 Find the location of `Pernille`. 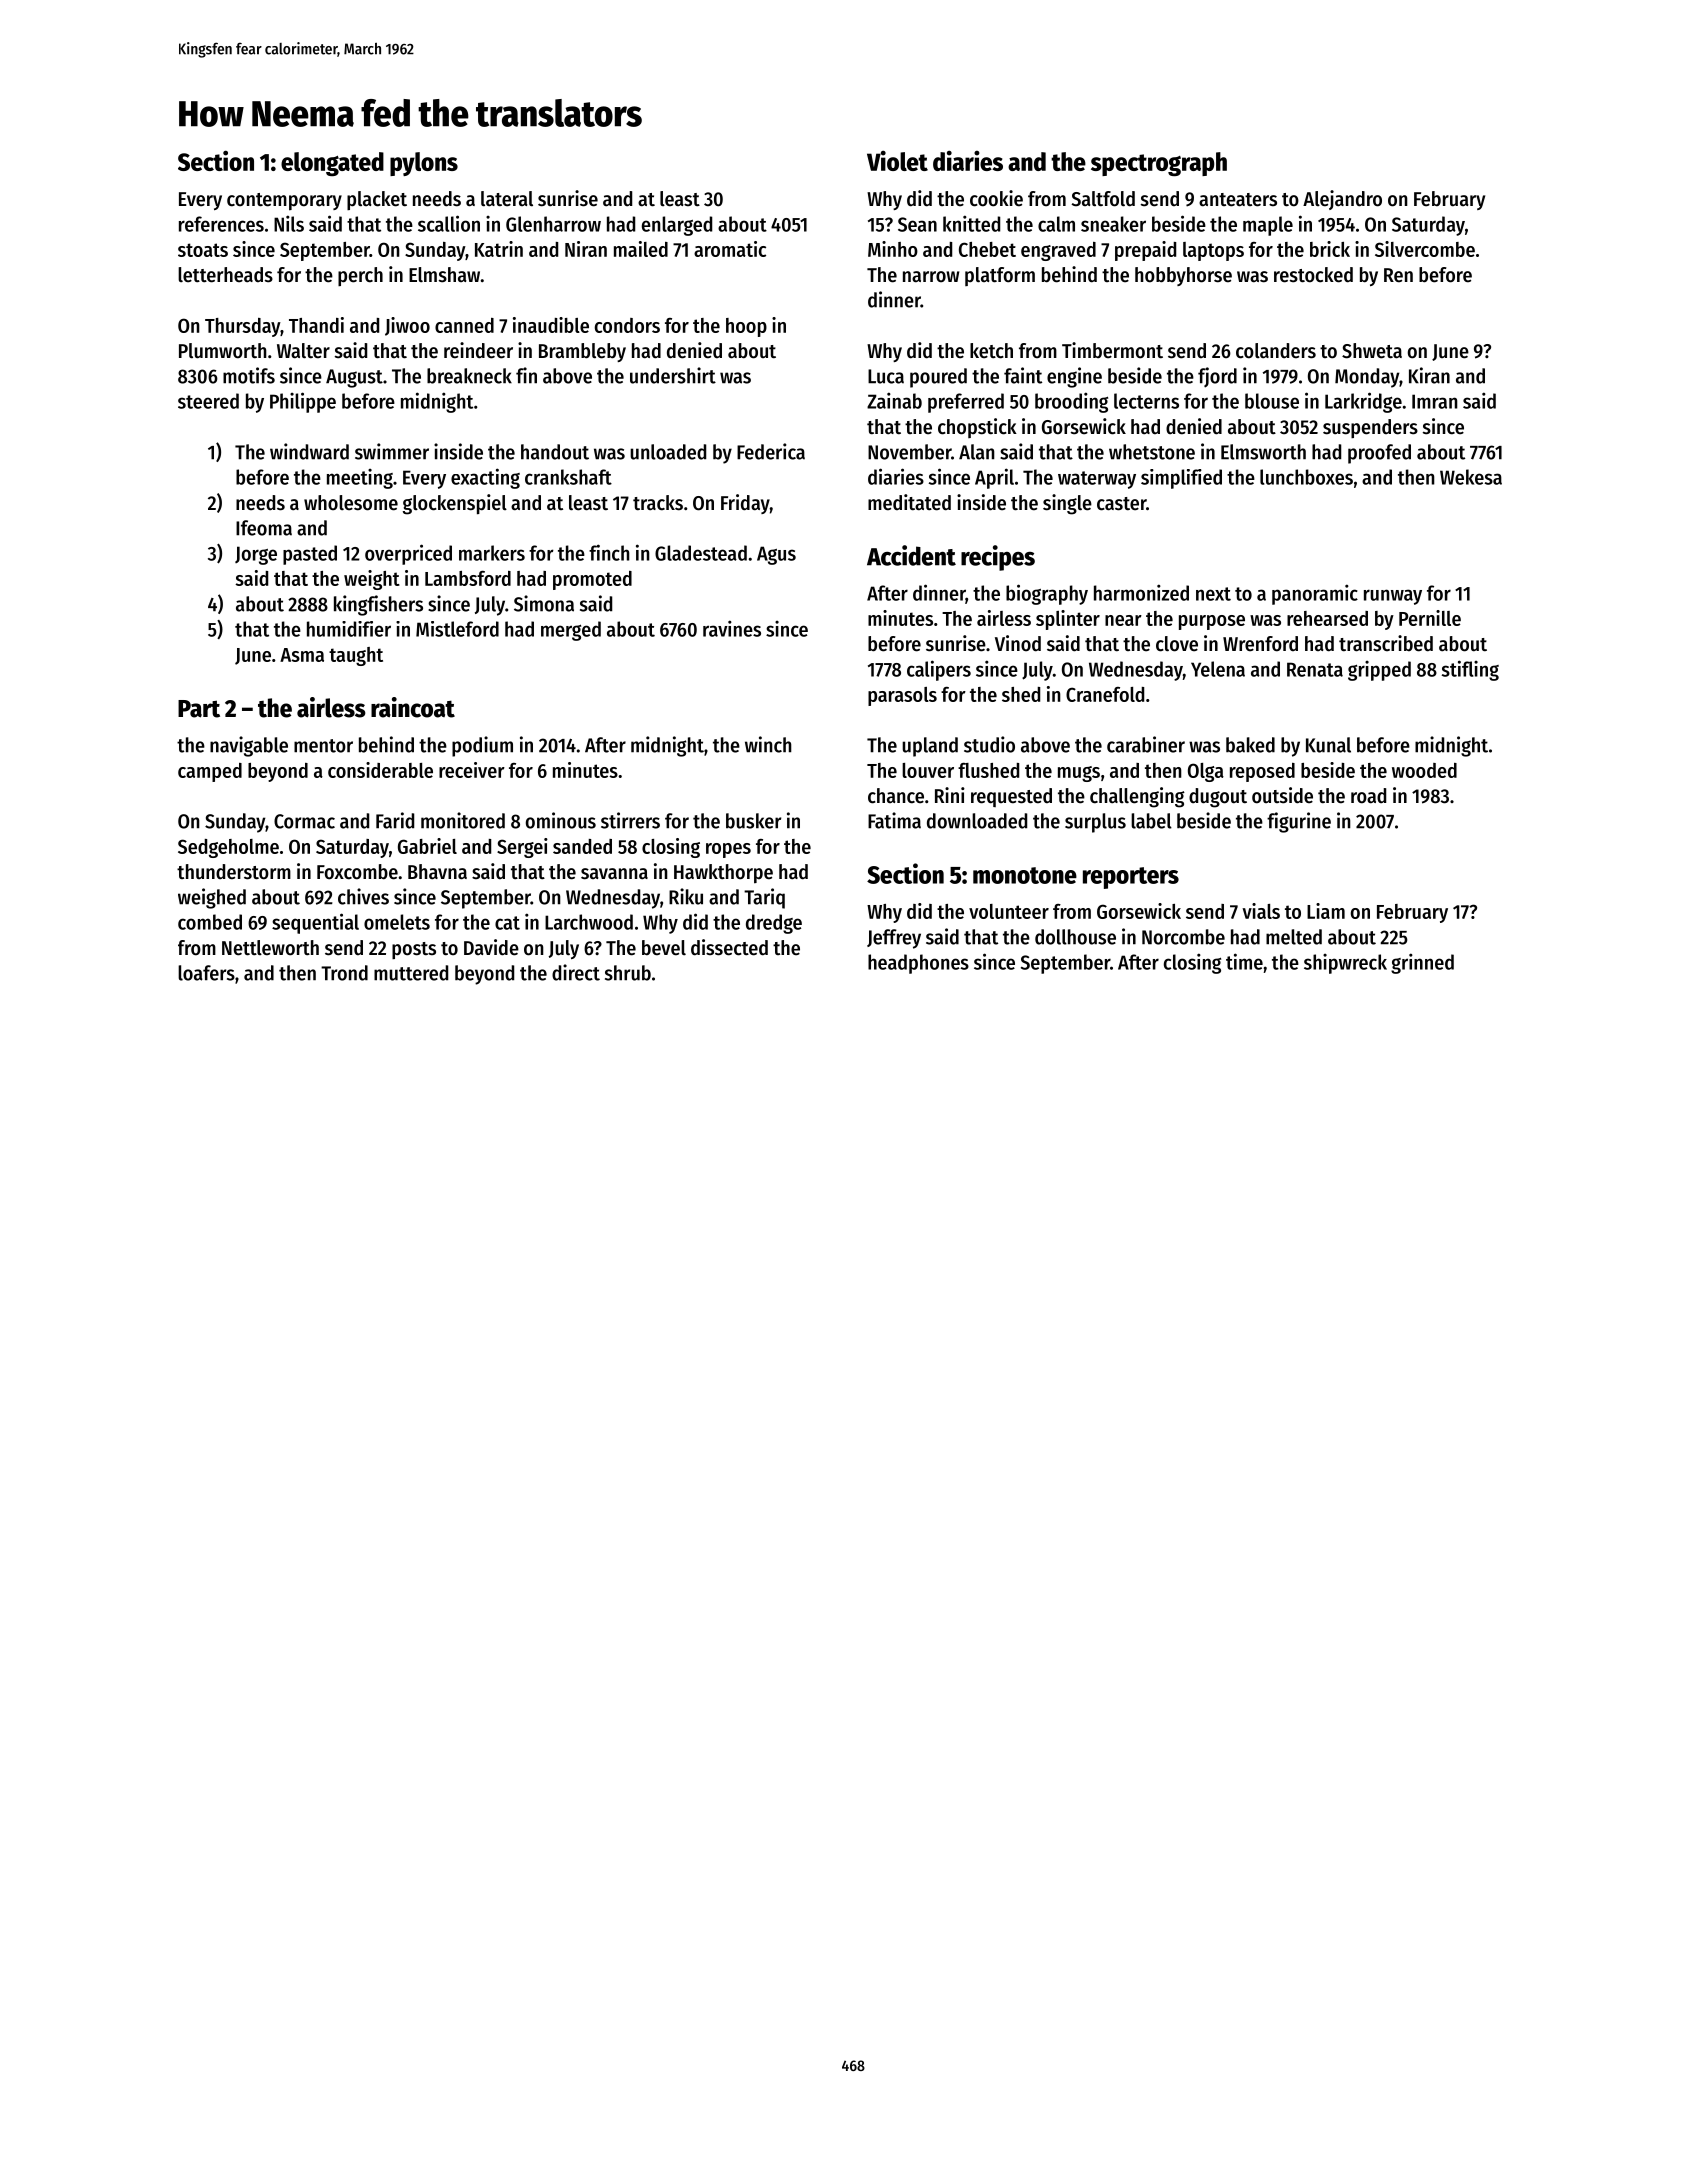

Pernille is located at coordinates (1430, 618).
